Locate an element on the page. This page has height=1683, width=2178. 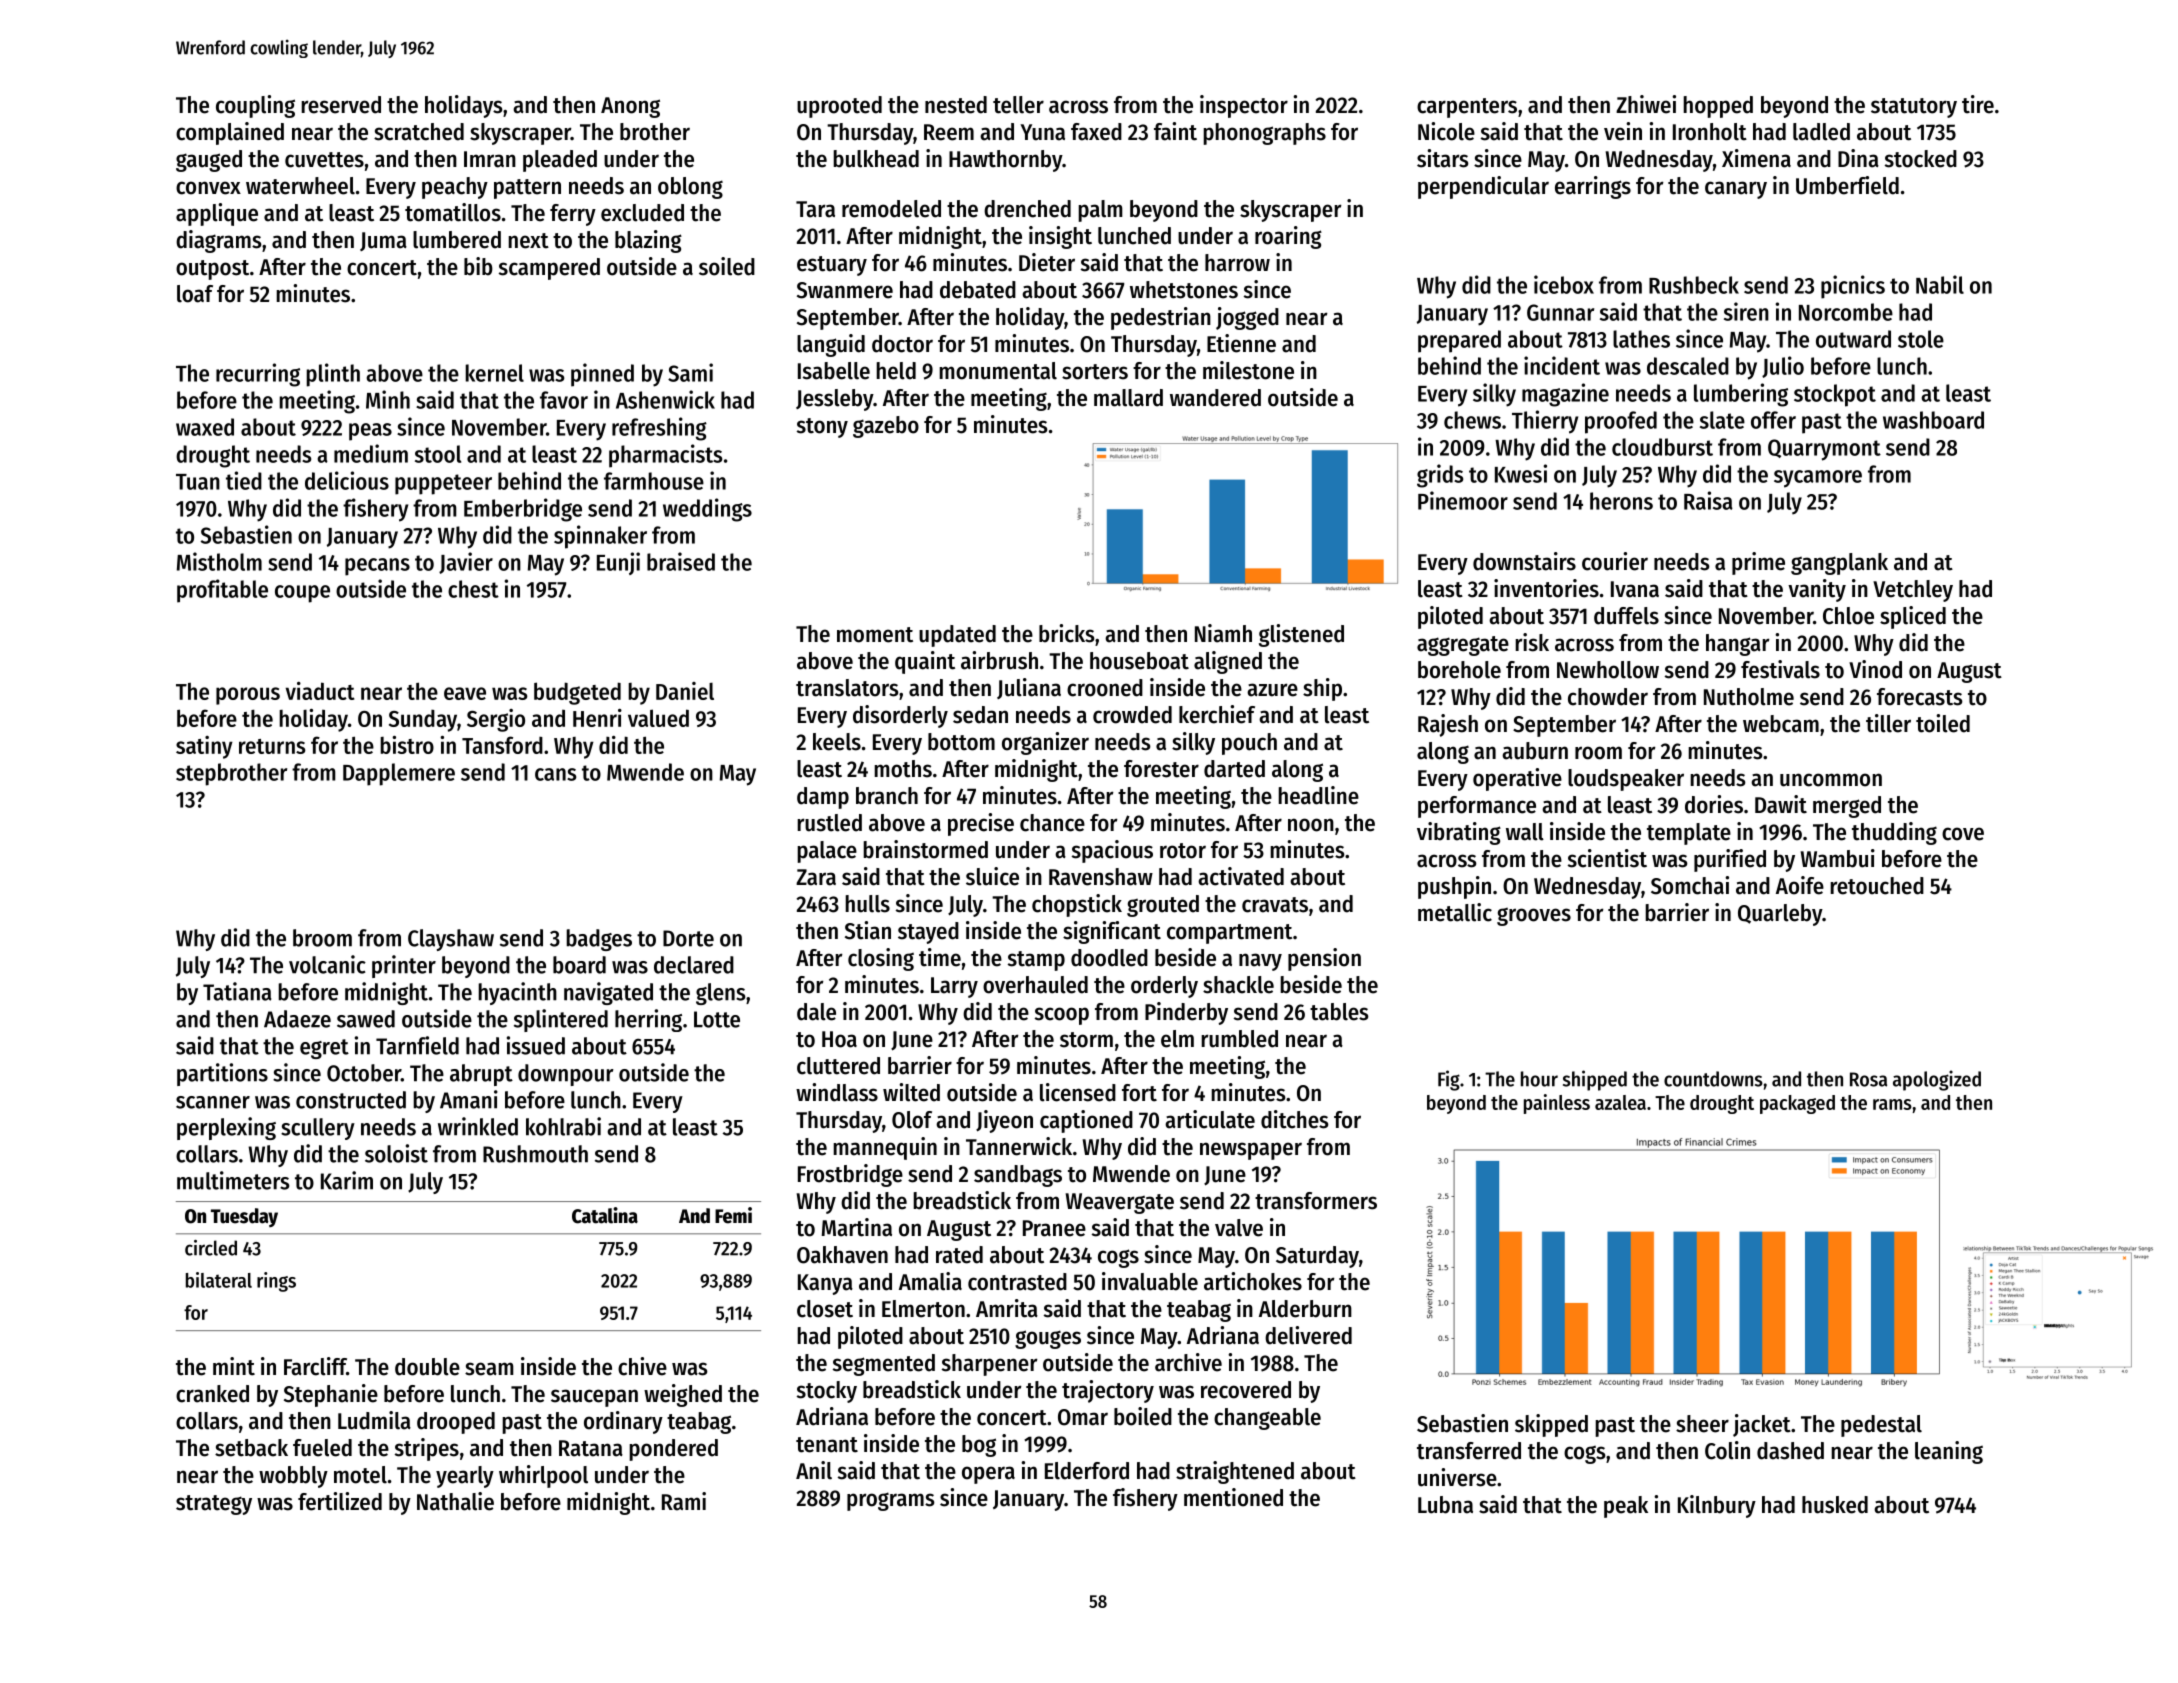
favor is located at coordinates (564, 400).
